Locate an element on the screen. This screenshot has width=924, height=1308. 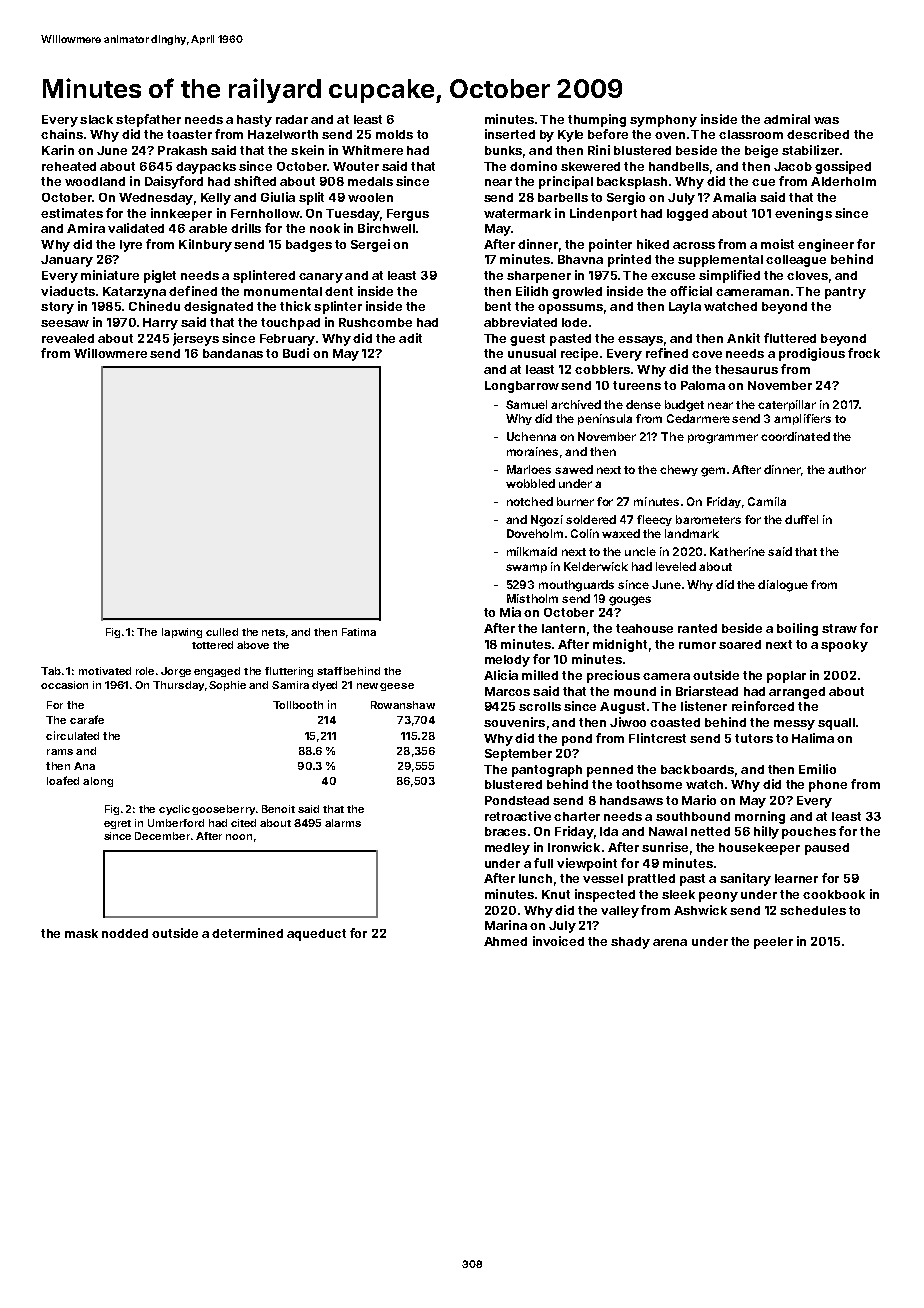
handbells is located at coordinates (679, 166).
